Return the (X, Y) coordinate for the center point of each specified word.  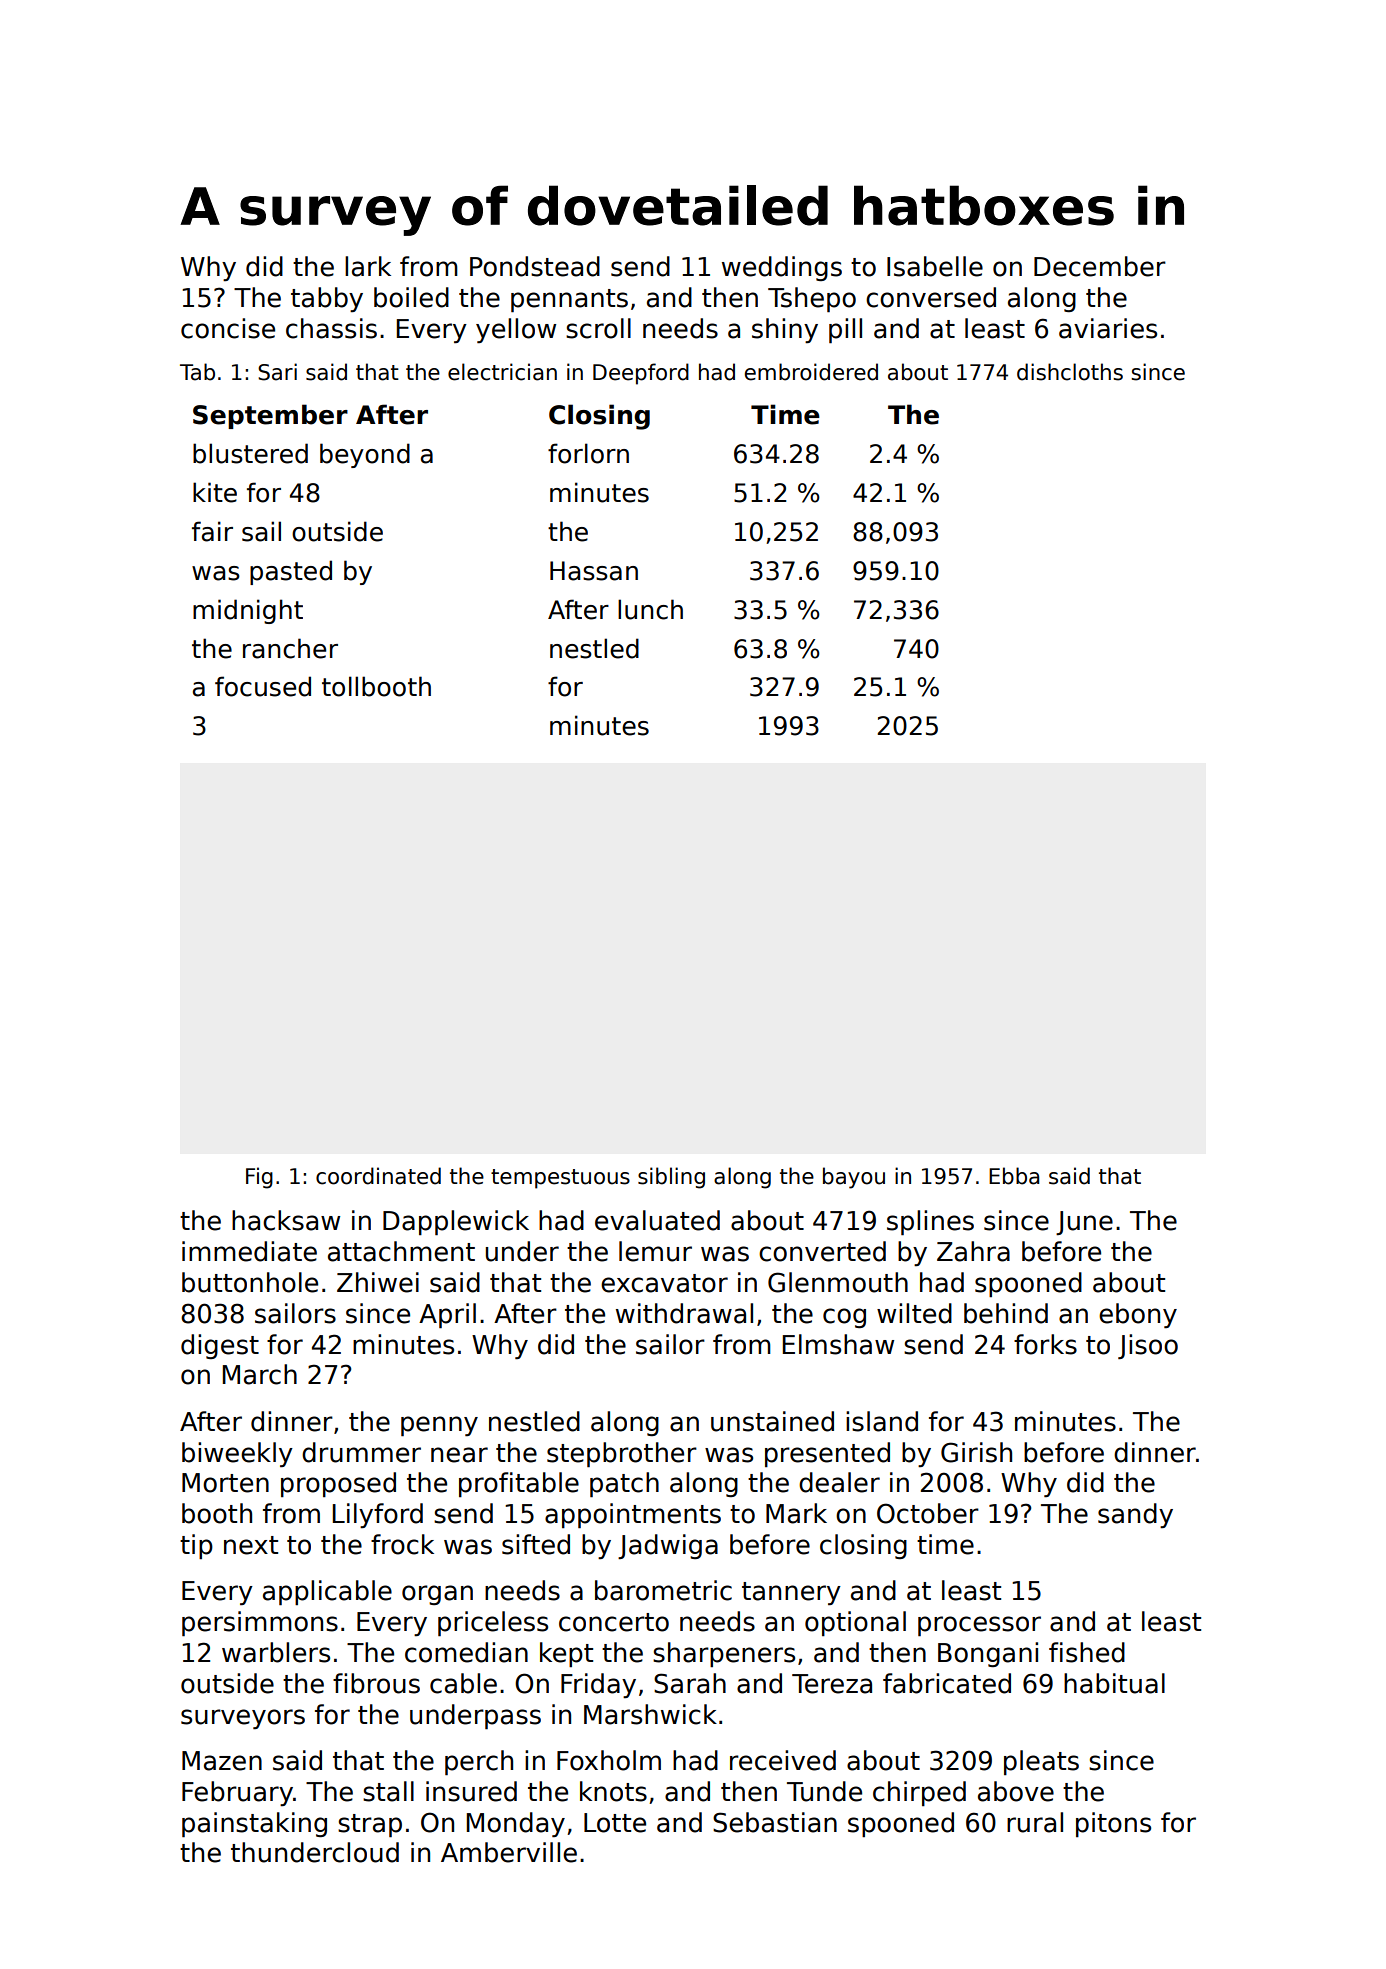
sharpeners (724, 1654)
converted (822, 1251)
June (1084, 1223)
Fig (259, 1178)
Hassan (594, 571)
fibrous (376, 1683)
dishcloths (1070, 372)
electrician (502, 372)
